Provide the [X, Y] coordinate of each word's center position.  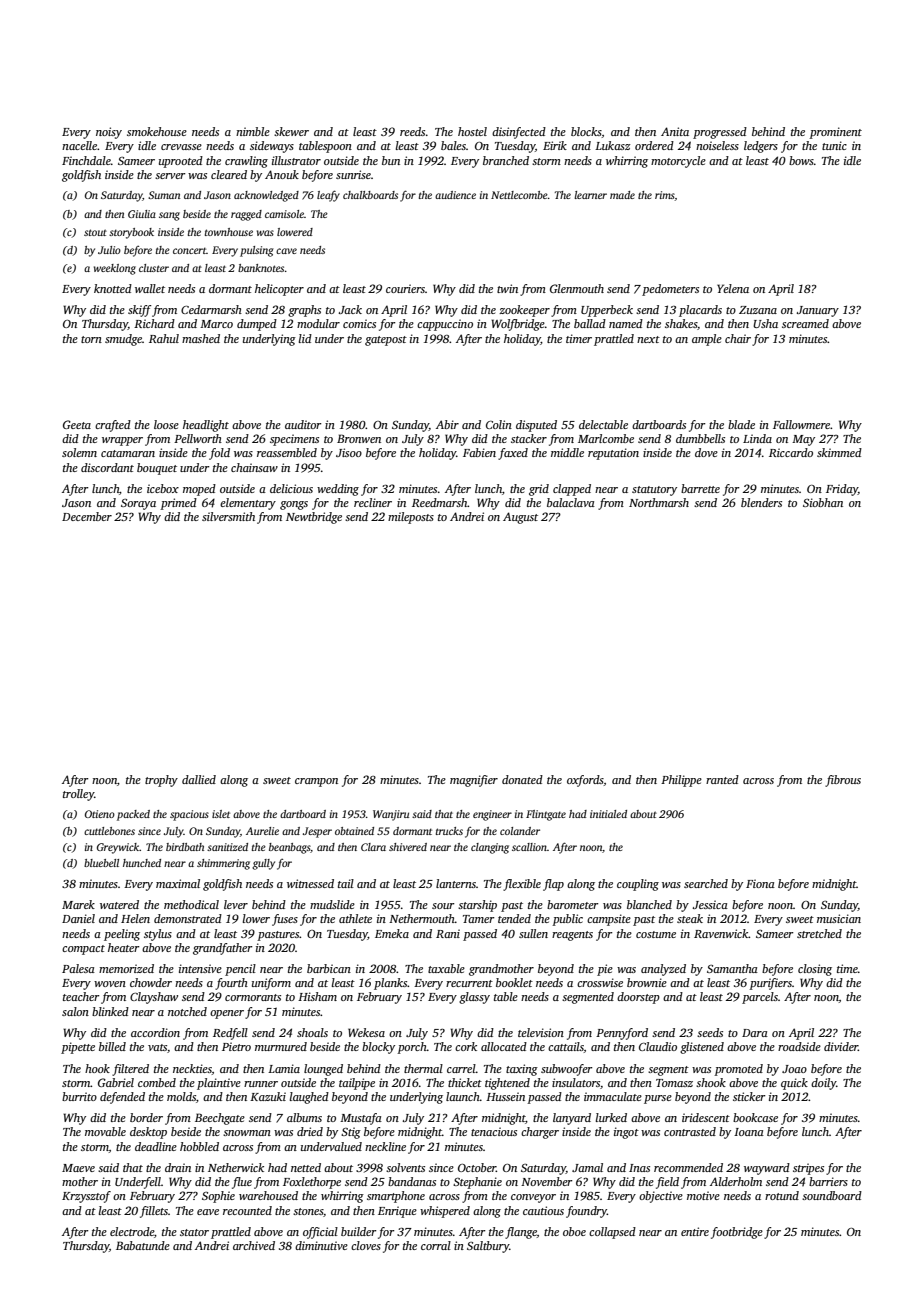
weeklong [115, 269]
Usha [765, 323]
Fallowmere [802, 424]
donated [522, 779]
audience [455, 195]
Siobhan [823, 502]
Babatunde [143, 1245]
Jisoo [349, 452]
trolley [78, 795]
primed [178, 504]
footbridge [737, 1233]
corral [436, 1245]
